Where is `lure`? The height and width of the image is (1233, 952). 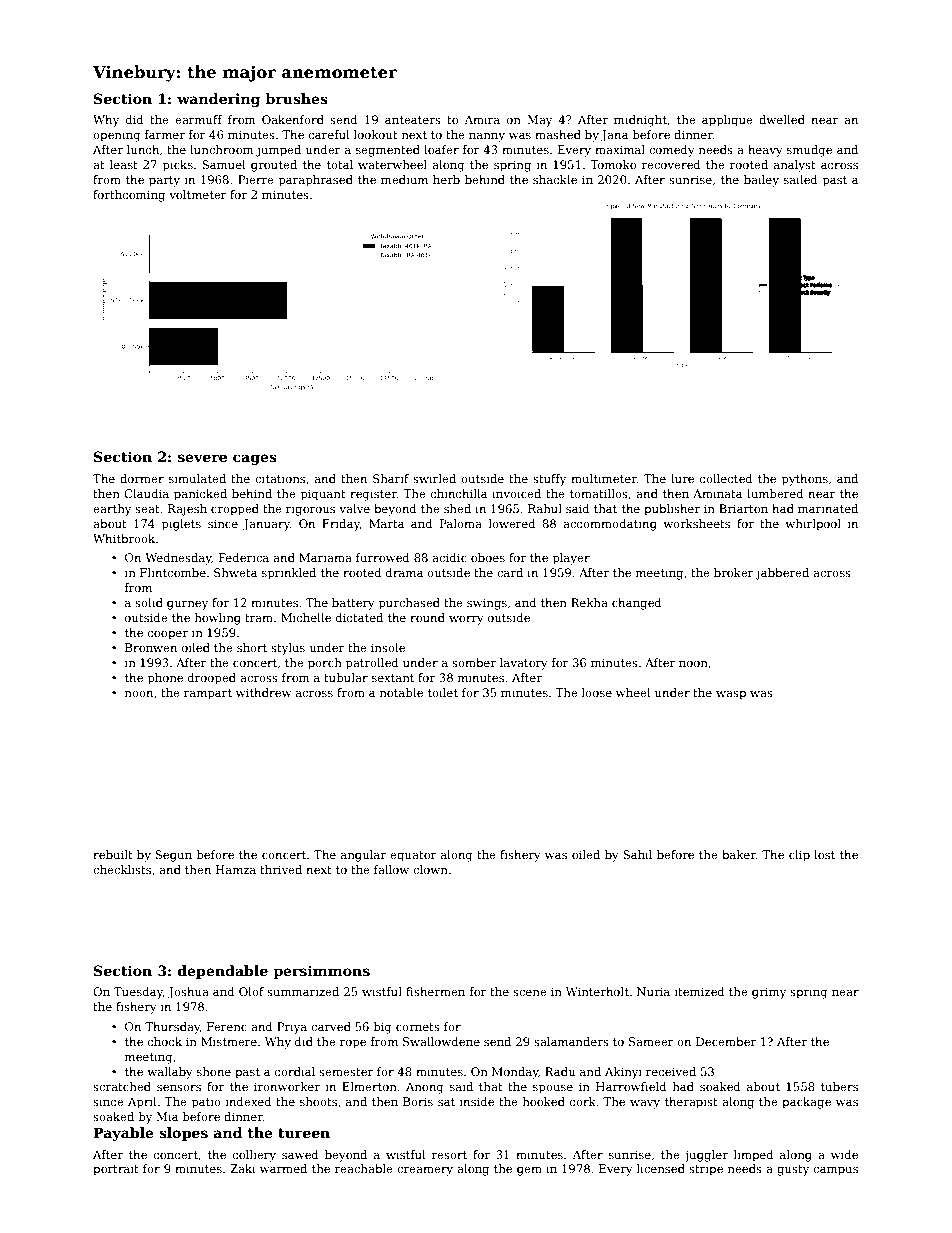
lure is located at coordinates (682, 478).
